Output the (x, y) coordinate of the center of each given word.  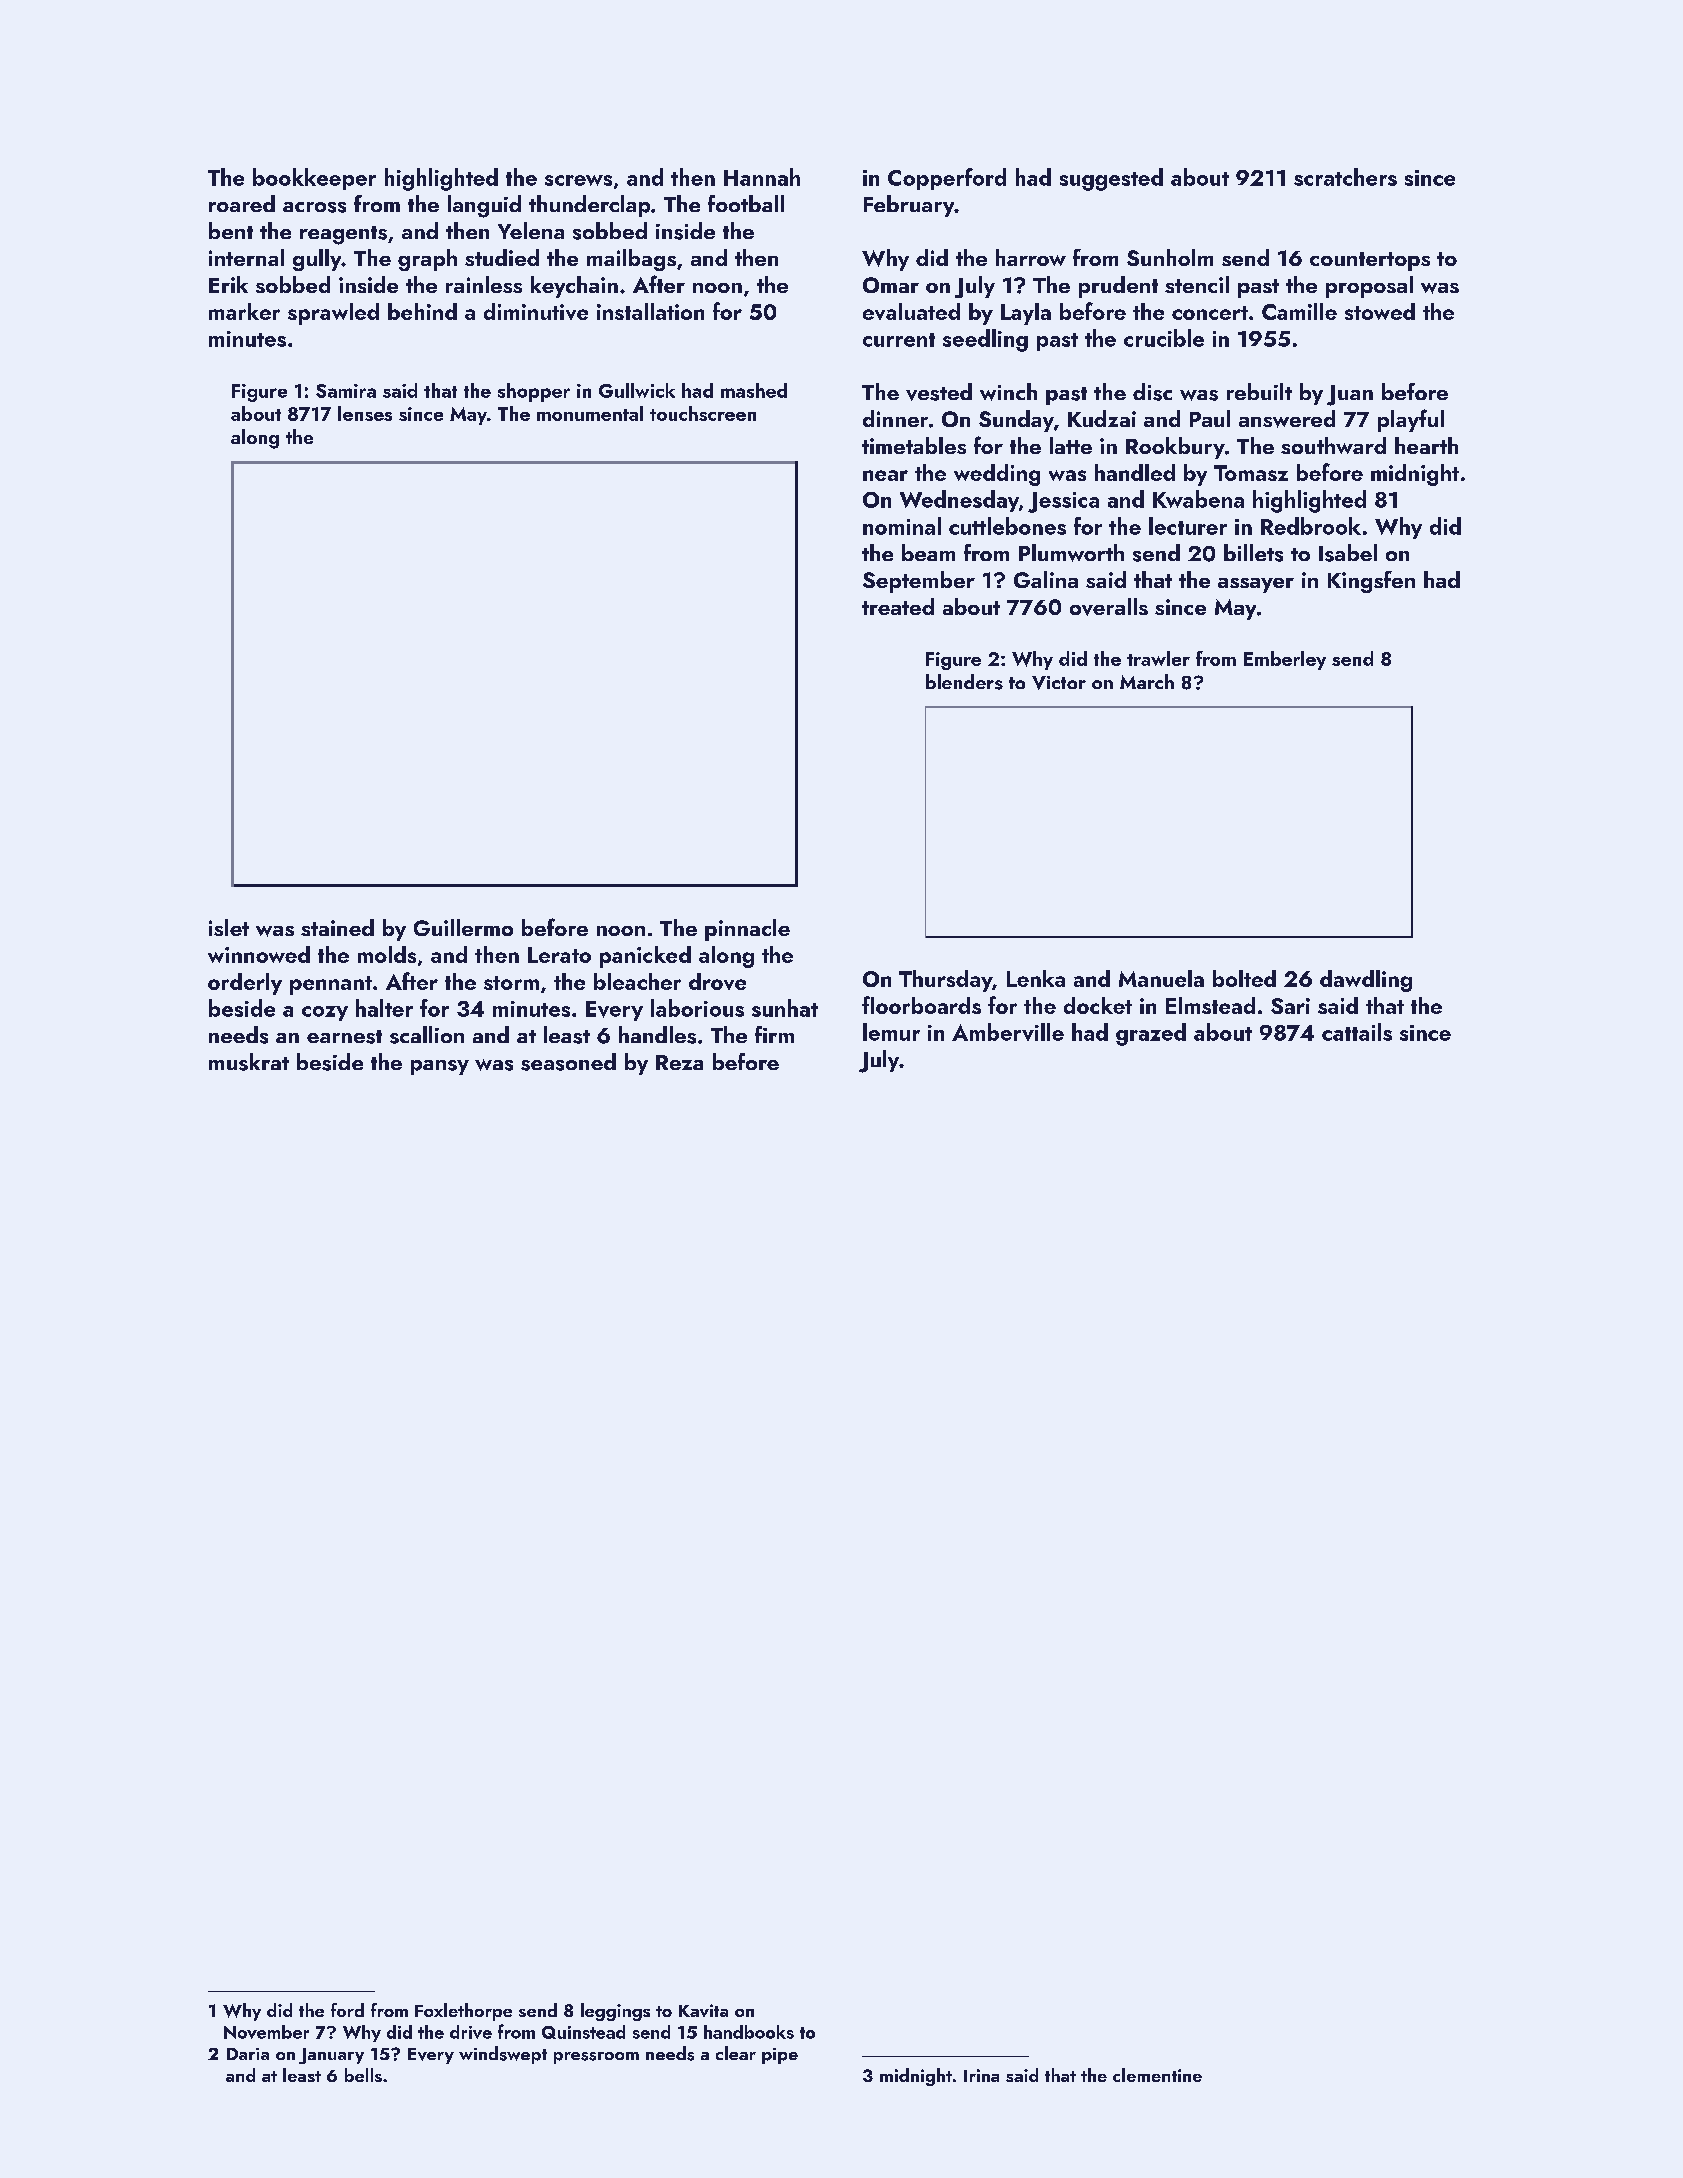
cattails (1357, 1032)
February (909, 206)
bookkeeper (314, 179)
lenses (365, 413)
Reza (679, 1062)
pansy (440, 1067)
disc (1152, 392)
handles (657, 1035)
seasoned (568, 1062)
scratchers (1345, 177)
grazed (1151, 1034)
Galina (1046, 579)
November (266, 2032)
